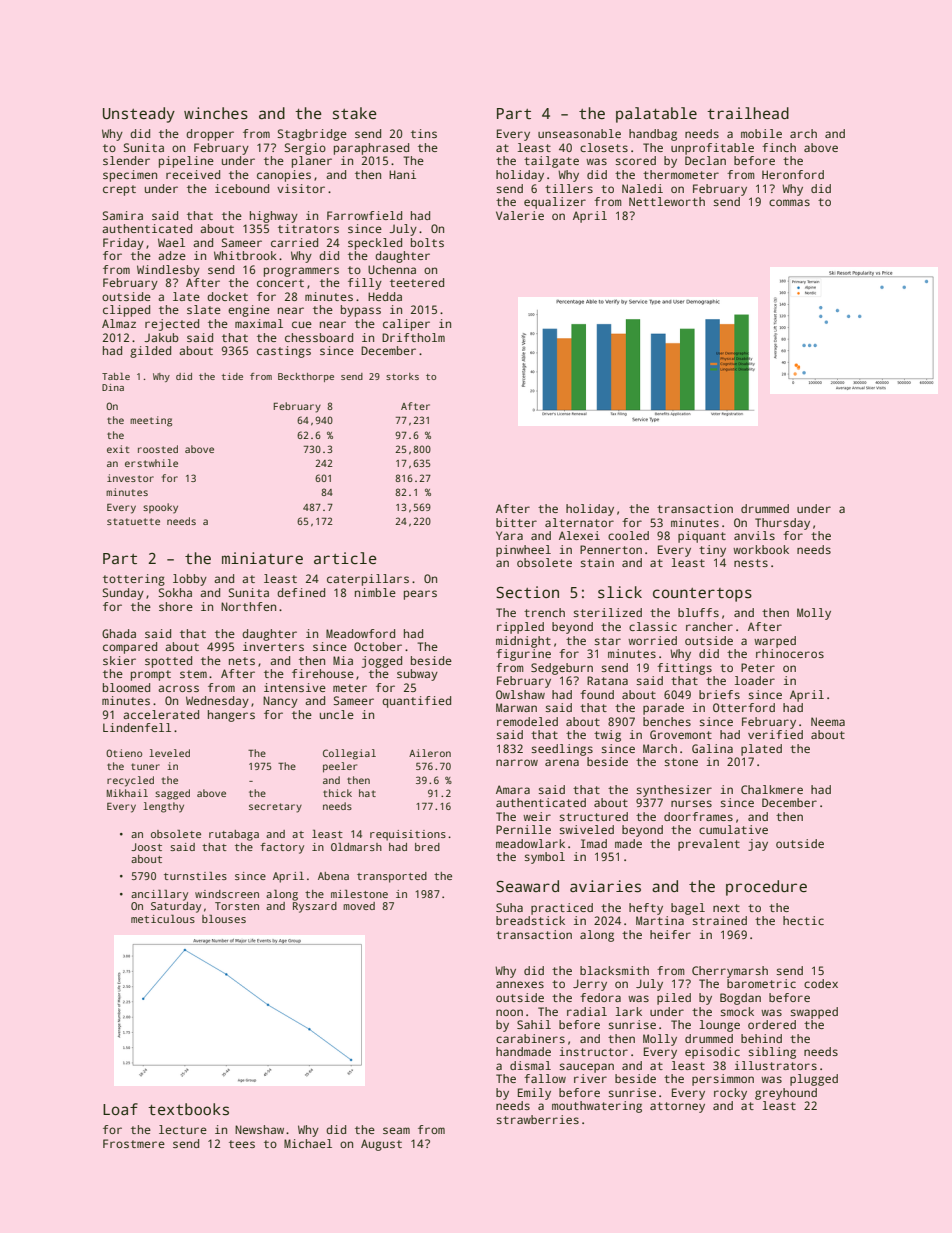 The height and width of the document is (1233, 952). What do you see at coordinates (427, 847) in the document?
I see `bred` at bounding box center [427, 847].
